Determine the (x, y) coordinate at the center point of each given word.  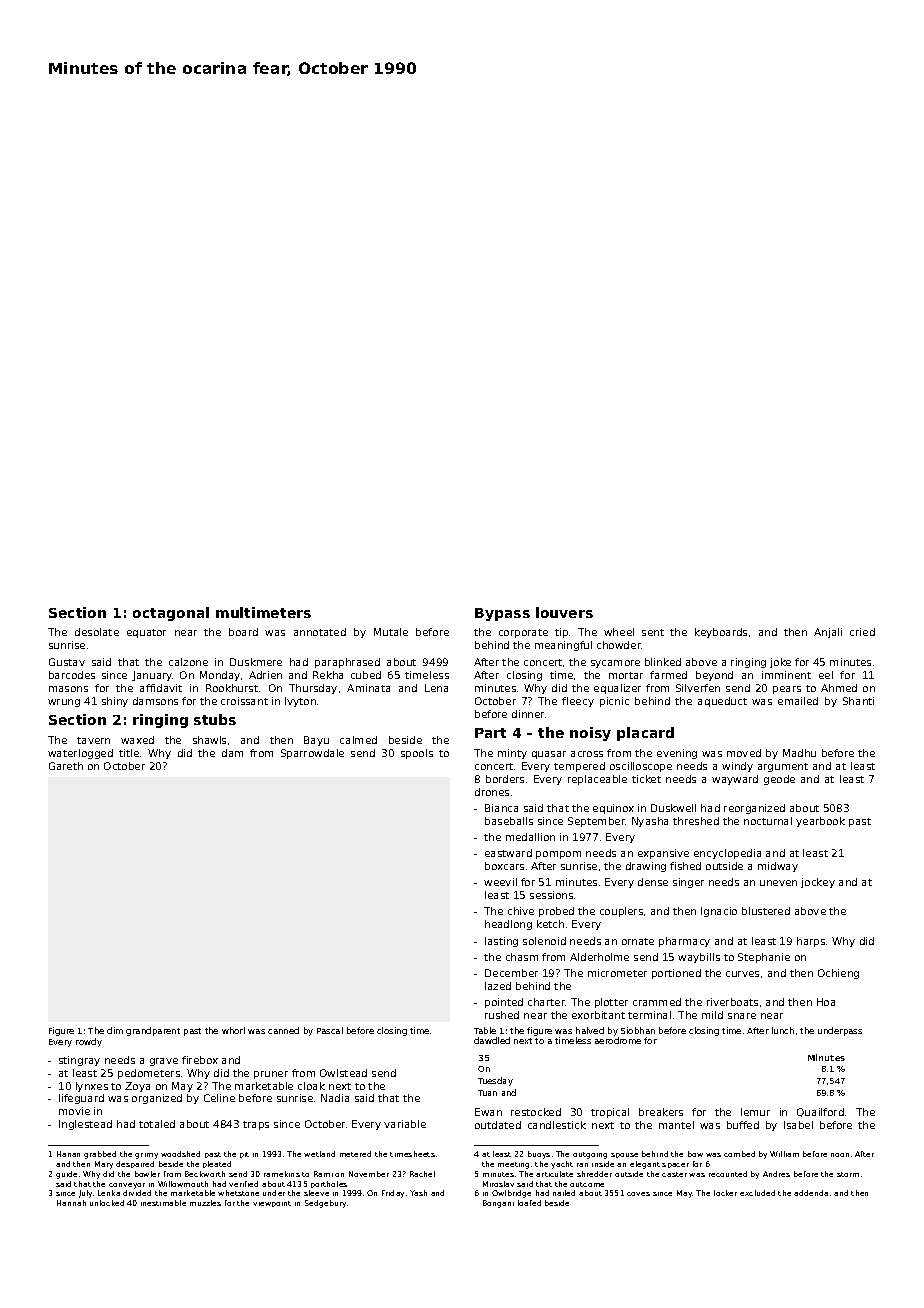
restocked (536, 1112)
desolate (97, 632)
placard (645, 734)
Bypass (502, 614)
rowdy (89, 1042)
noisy (590, 734)
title (129, 753)
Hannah (71, 1203)
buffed (743, 1125)
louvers (564, 612)
